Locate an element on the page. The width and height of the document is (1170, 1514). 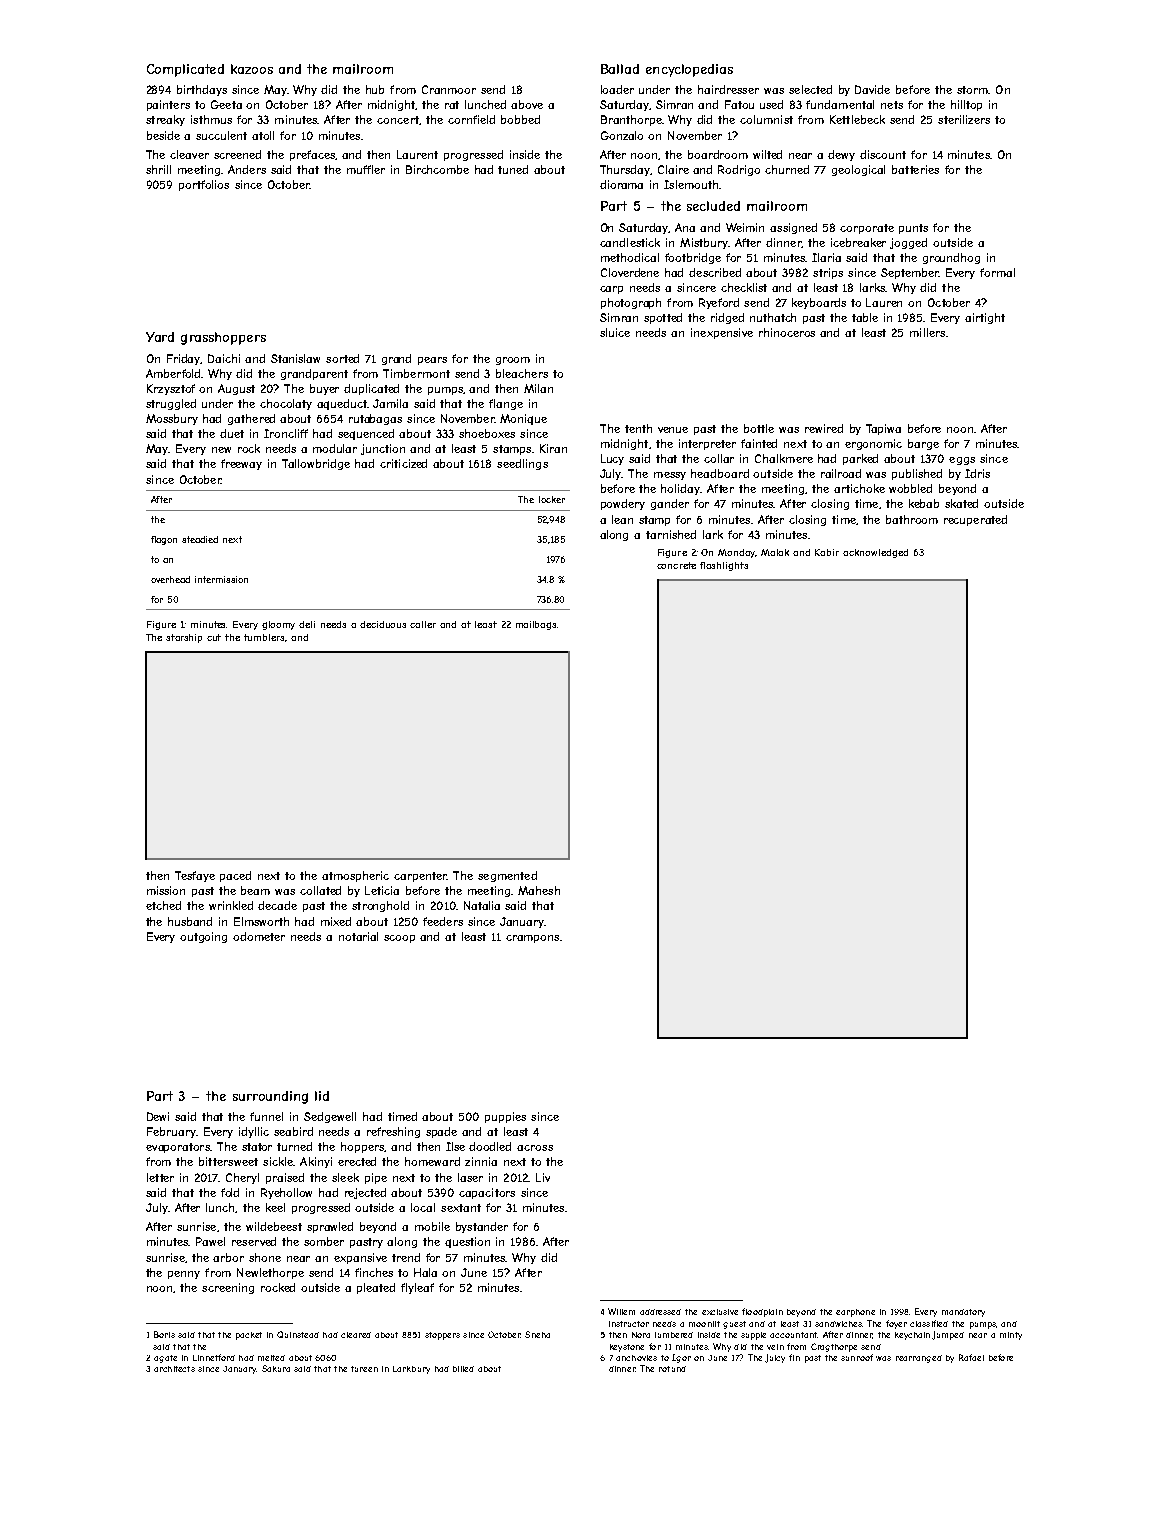
segmented is located at coordinates (507, 876).
